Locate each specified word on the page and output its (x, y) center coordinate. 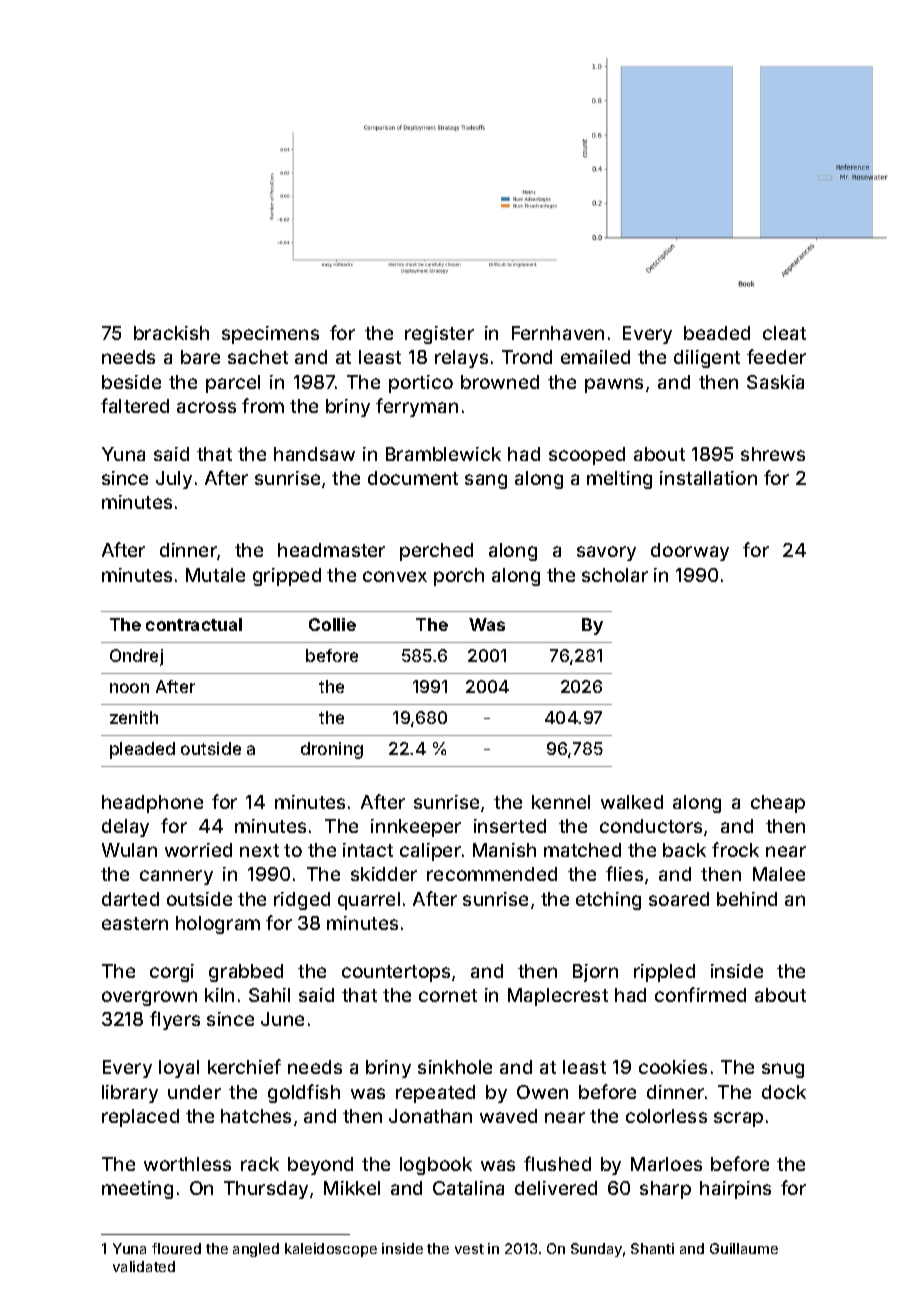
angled (256, 1250)
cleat (784, 333)
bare (200, 357)
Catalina (468, 1188)
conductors (651, 826)
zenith (134, 717)
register (439, 335)
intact (368, 850)
